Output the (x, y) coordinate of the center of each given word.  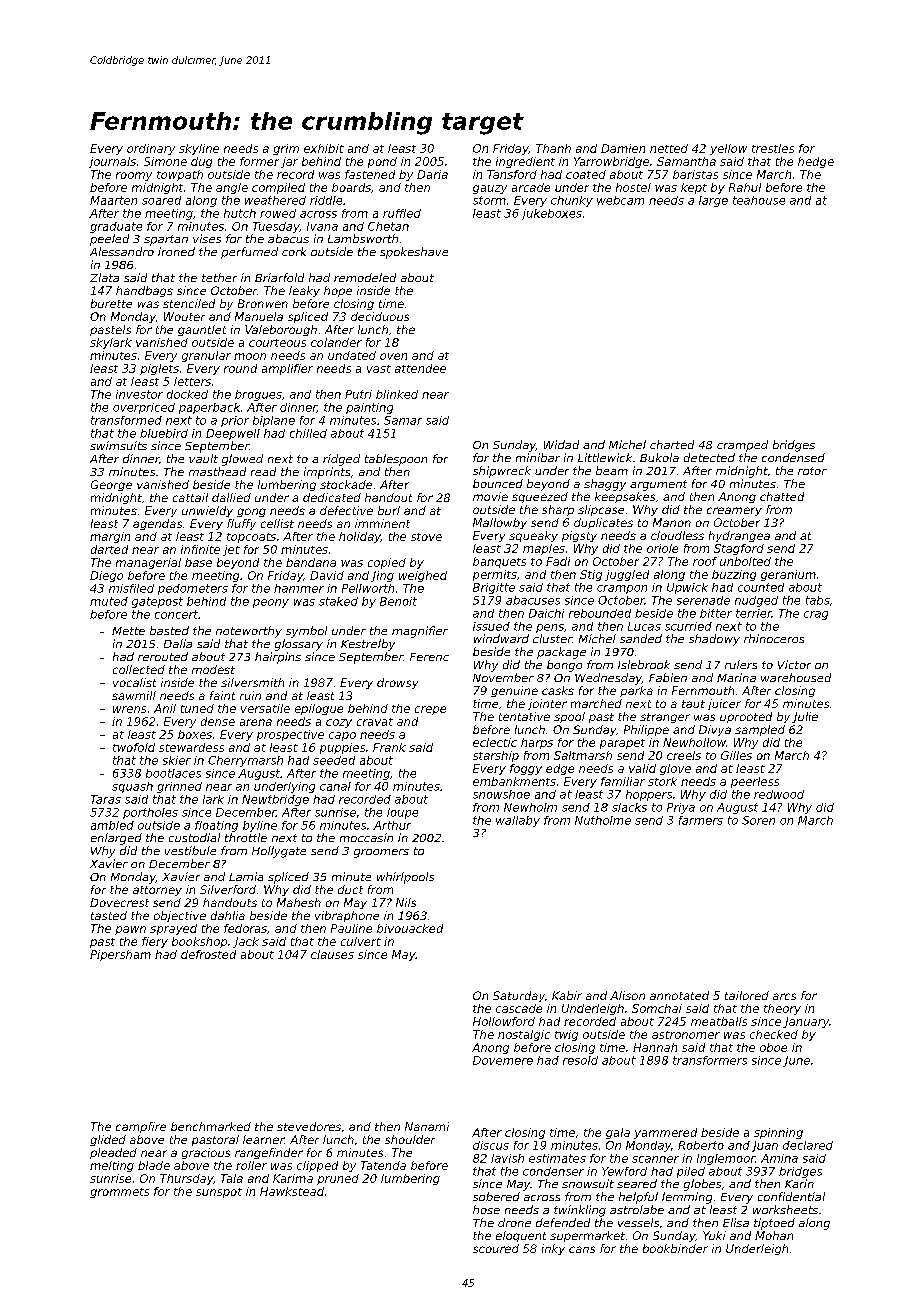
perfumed (249, 253)
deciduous (380, 316)
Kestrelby (368, 645)
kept (694, 188)
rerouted (163, 656)
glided (108, 1140)
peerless (755, 782)
